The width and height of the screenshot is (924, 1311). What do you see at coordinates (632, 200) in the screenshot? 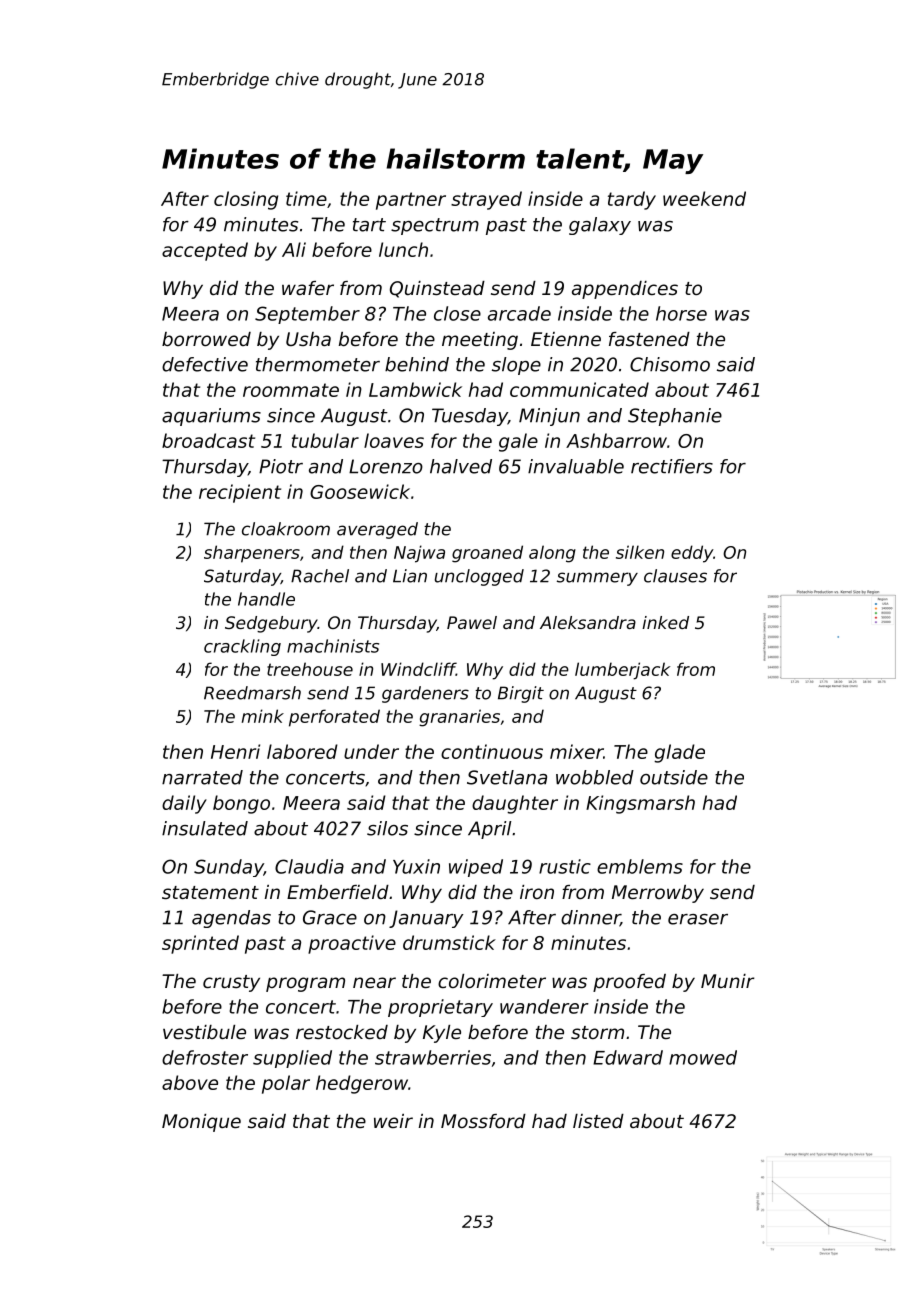
I see `tardy` at bounding box center [632, 200].
